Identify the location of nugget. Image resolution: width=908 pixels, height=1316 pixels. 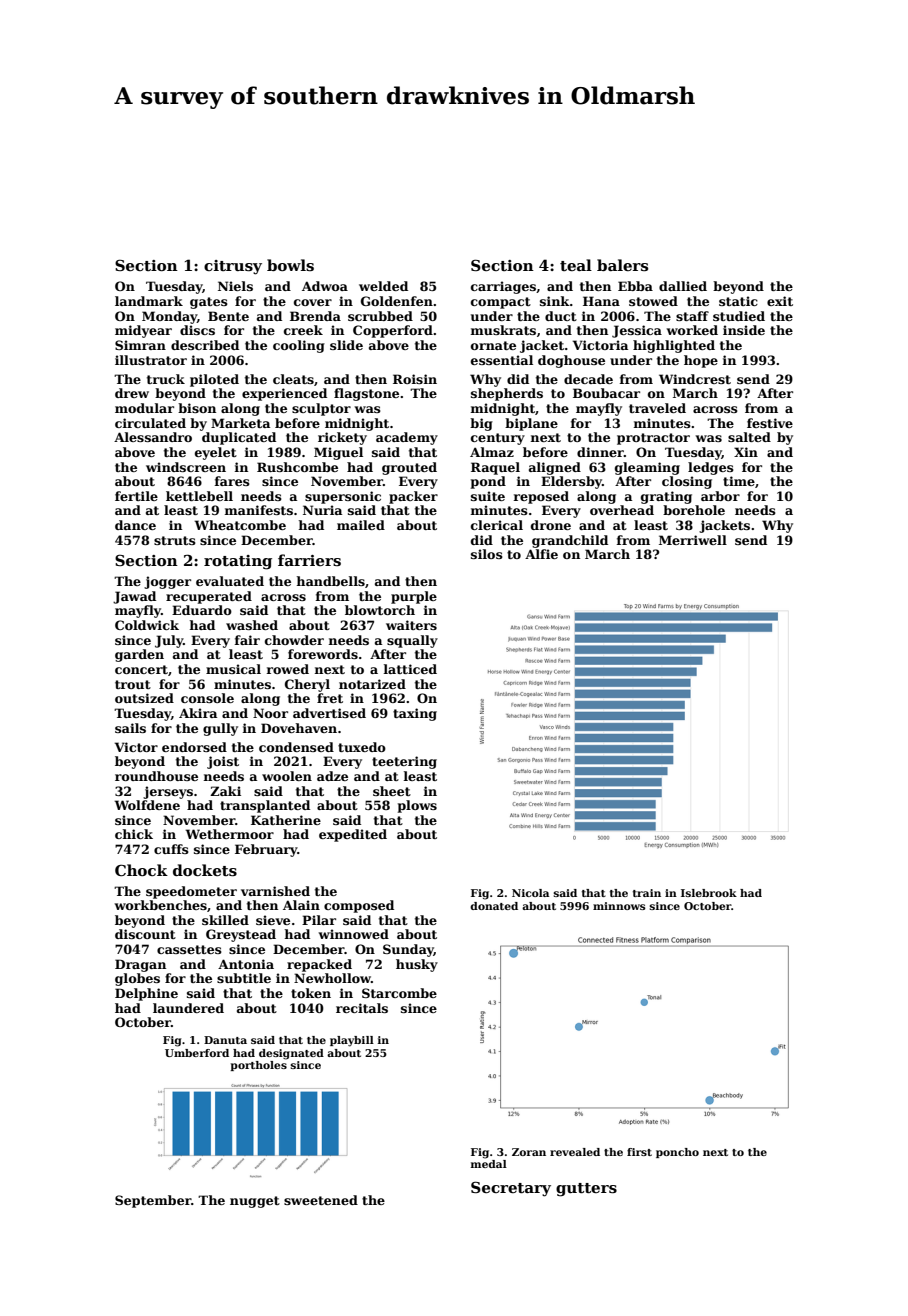
(255, 1202).
